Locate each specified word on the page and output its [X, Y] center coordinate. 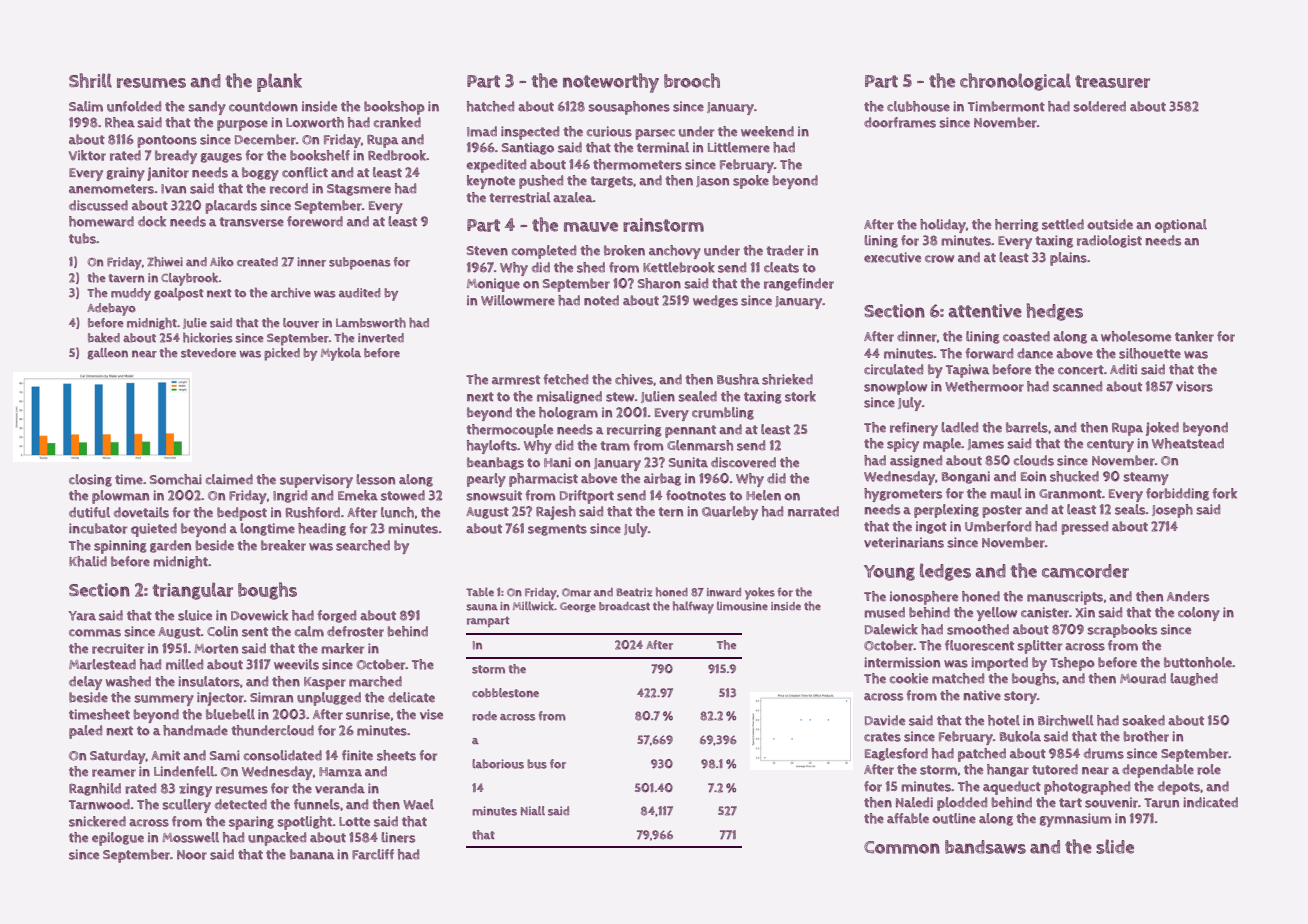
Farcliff [373, 854]
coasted [1026, 336]
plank [279, 82]
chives [634, 379]
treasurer [1112, 81]
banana [312, 854]
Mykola [341, 354]
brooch [692, 80]
